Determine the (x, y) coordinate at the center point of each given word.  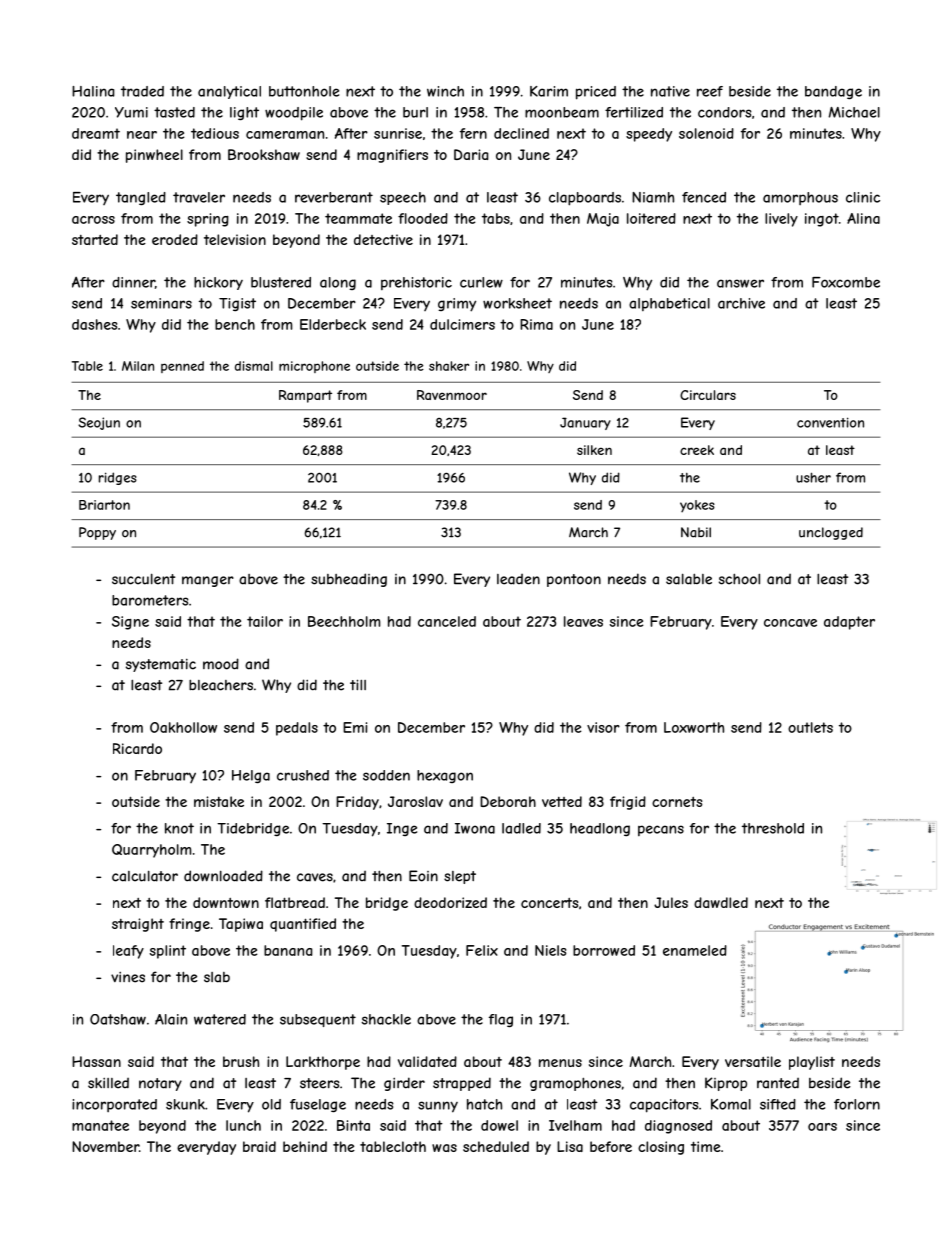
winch (445, 91)
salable (689, 579)
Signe (130, 623)
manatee (100, 1125)
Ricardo (137, 748)
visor (603, 727)
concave (790, 623)
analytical (229, 92)
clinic (863, 197)
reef (710, 91)
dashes (94, 324)
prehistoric (416, 283)
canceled (447, 621)
